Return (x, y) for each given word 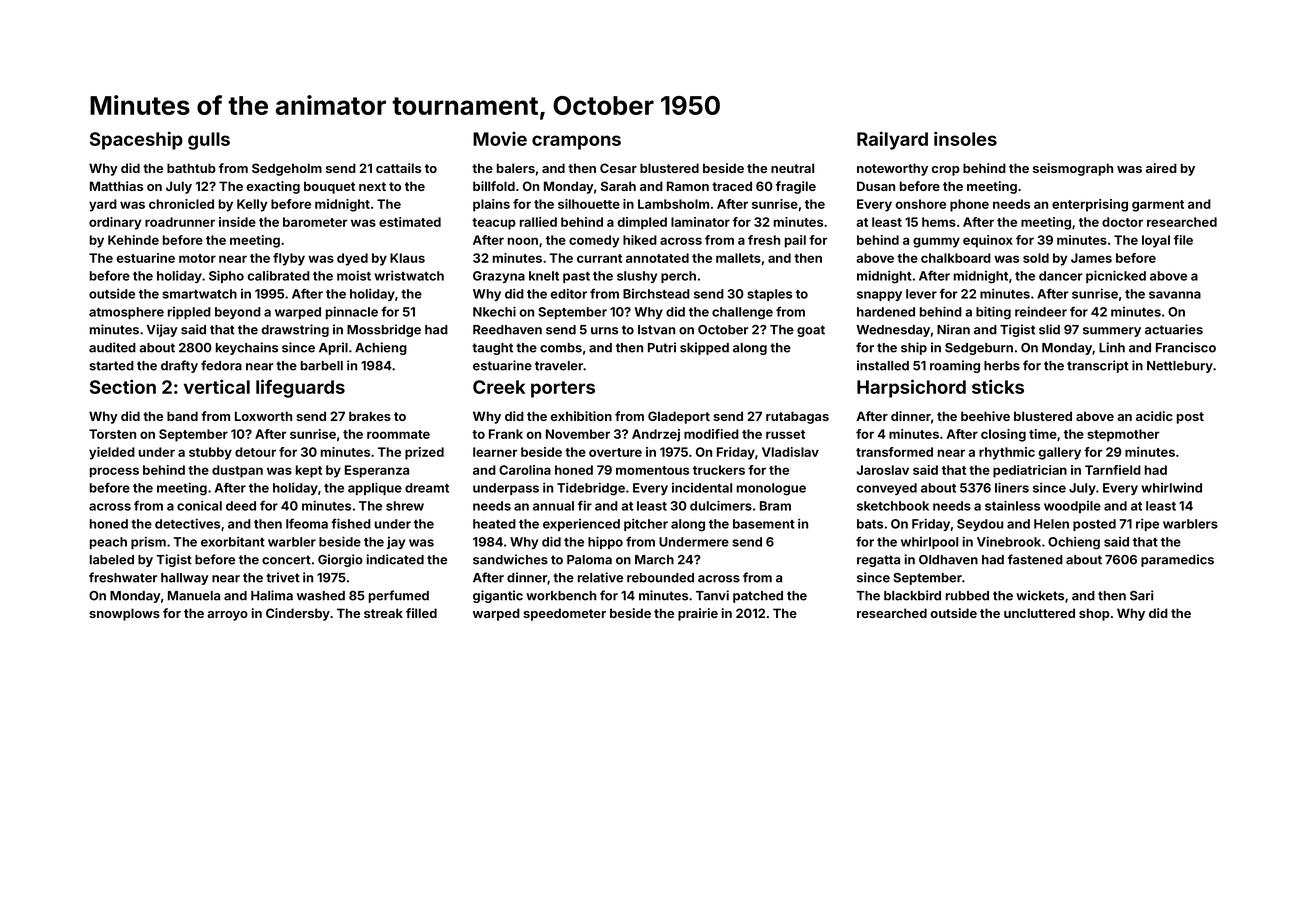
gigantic (498, 596)
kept (309, 471)
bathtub (191, 168)
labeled (112, 560)
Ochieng (1074, 543)
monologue (771, 489)
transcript (1098, 366)
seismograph (1073, 169)
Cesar (618, 168)
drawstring (295, 330)
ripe (1147, 524)
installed (883, 365)
